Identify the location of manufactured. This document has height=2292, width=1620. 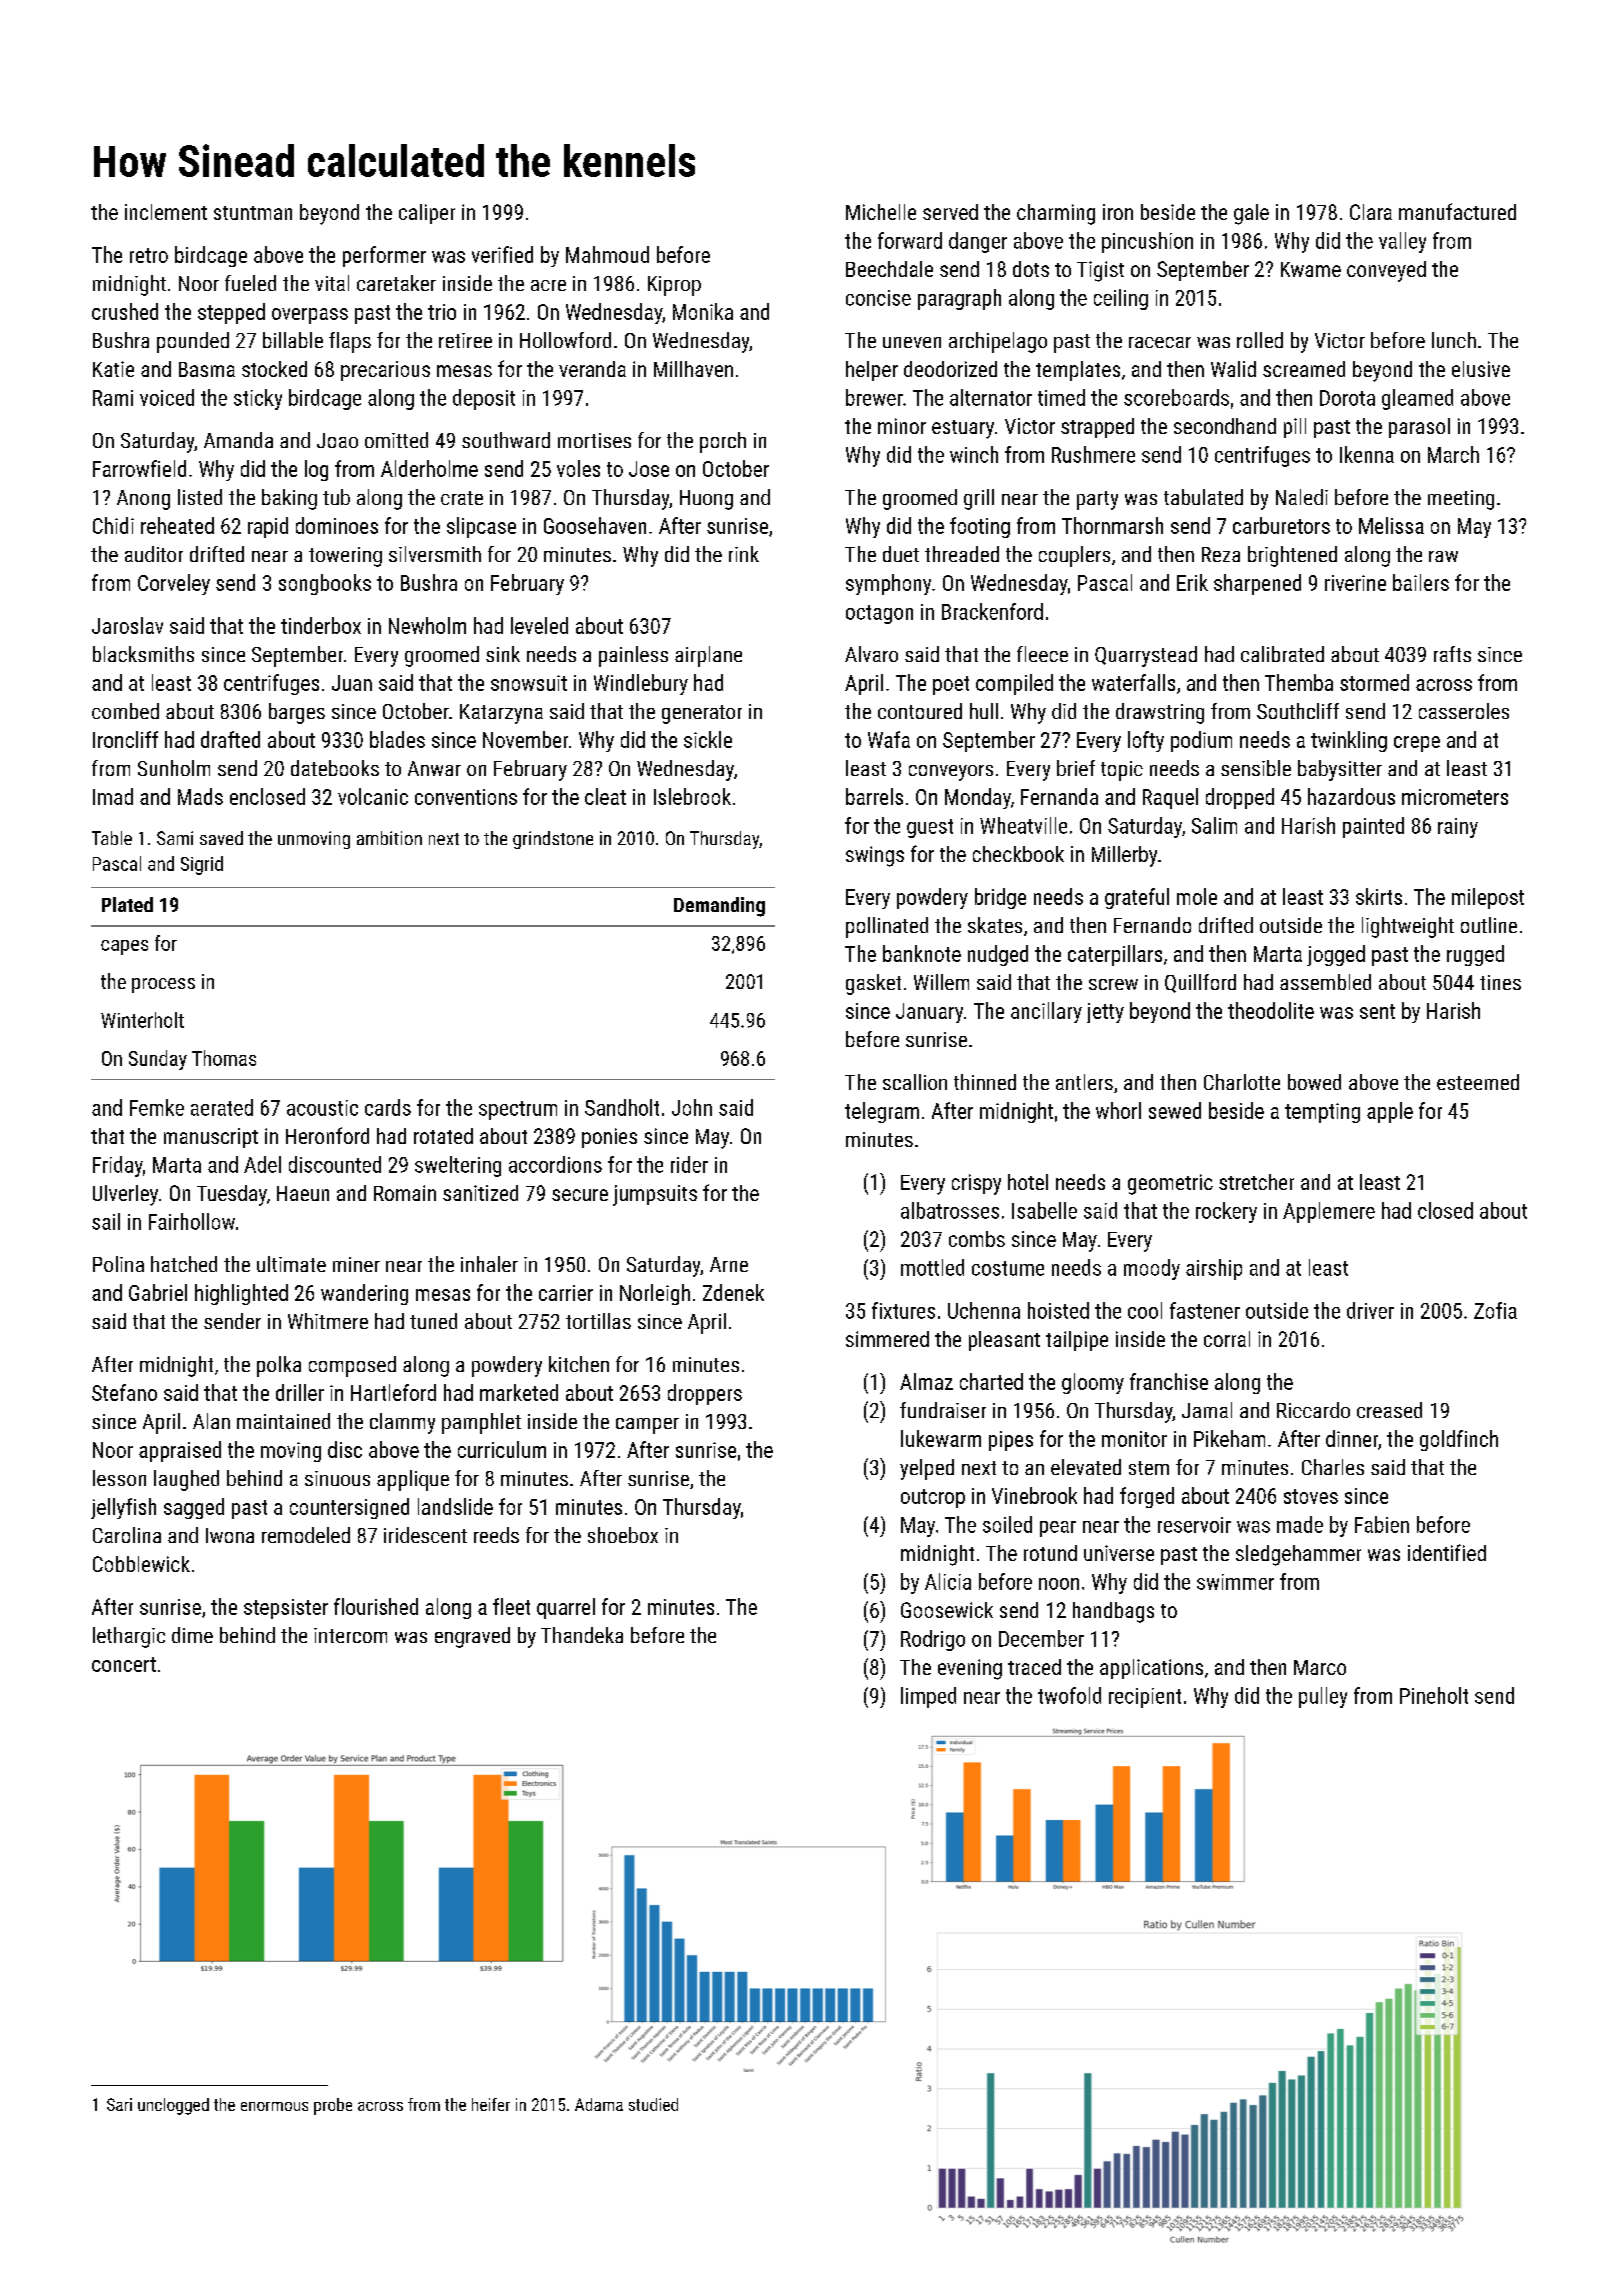
(1457, 211).
